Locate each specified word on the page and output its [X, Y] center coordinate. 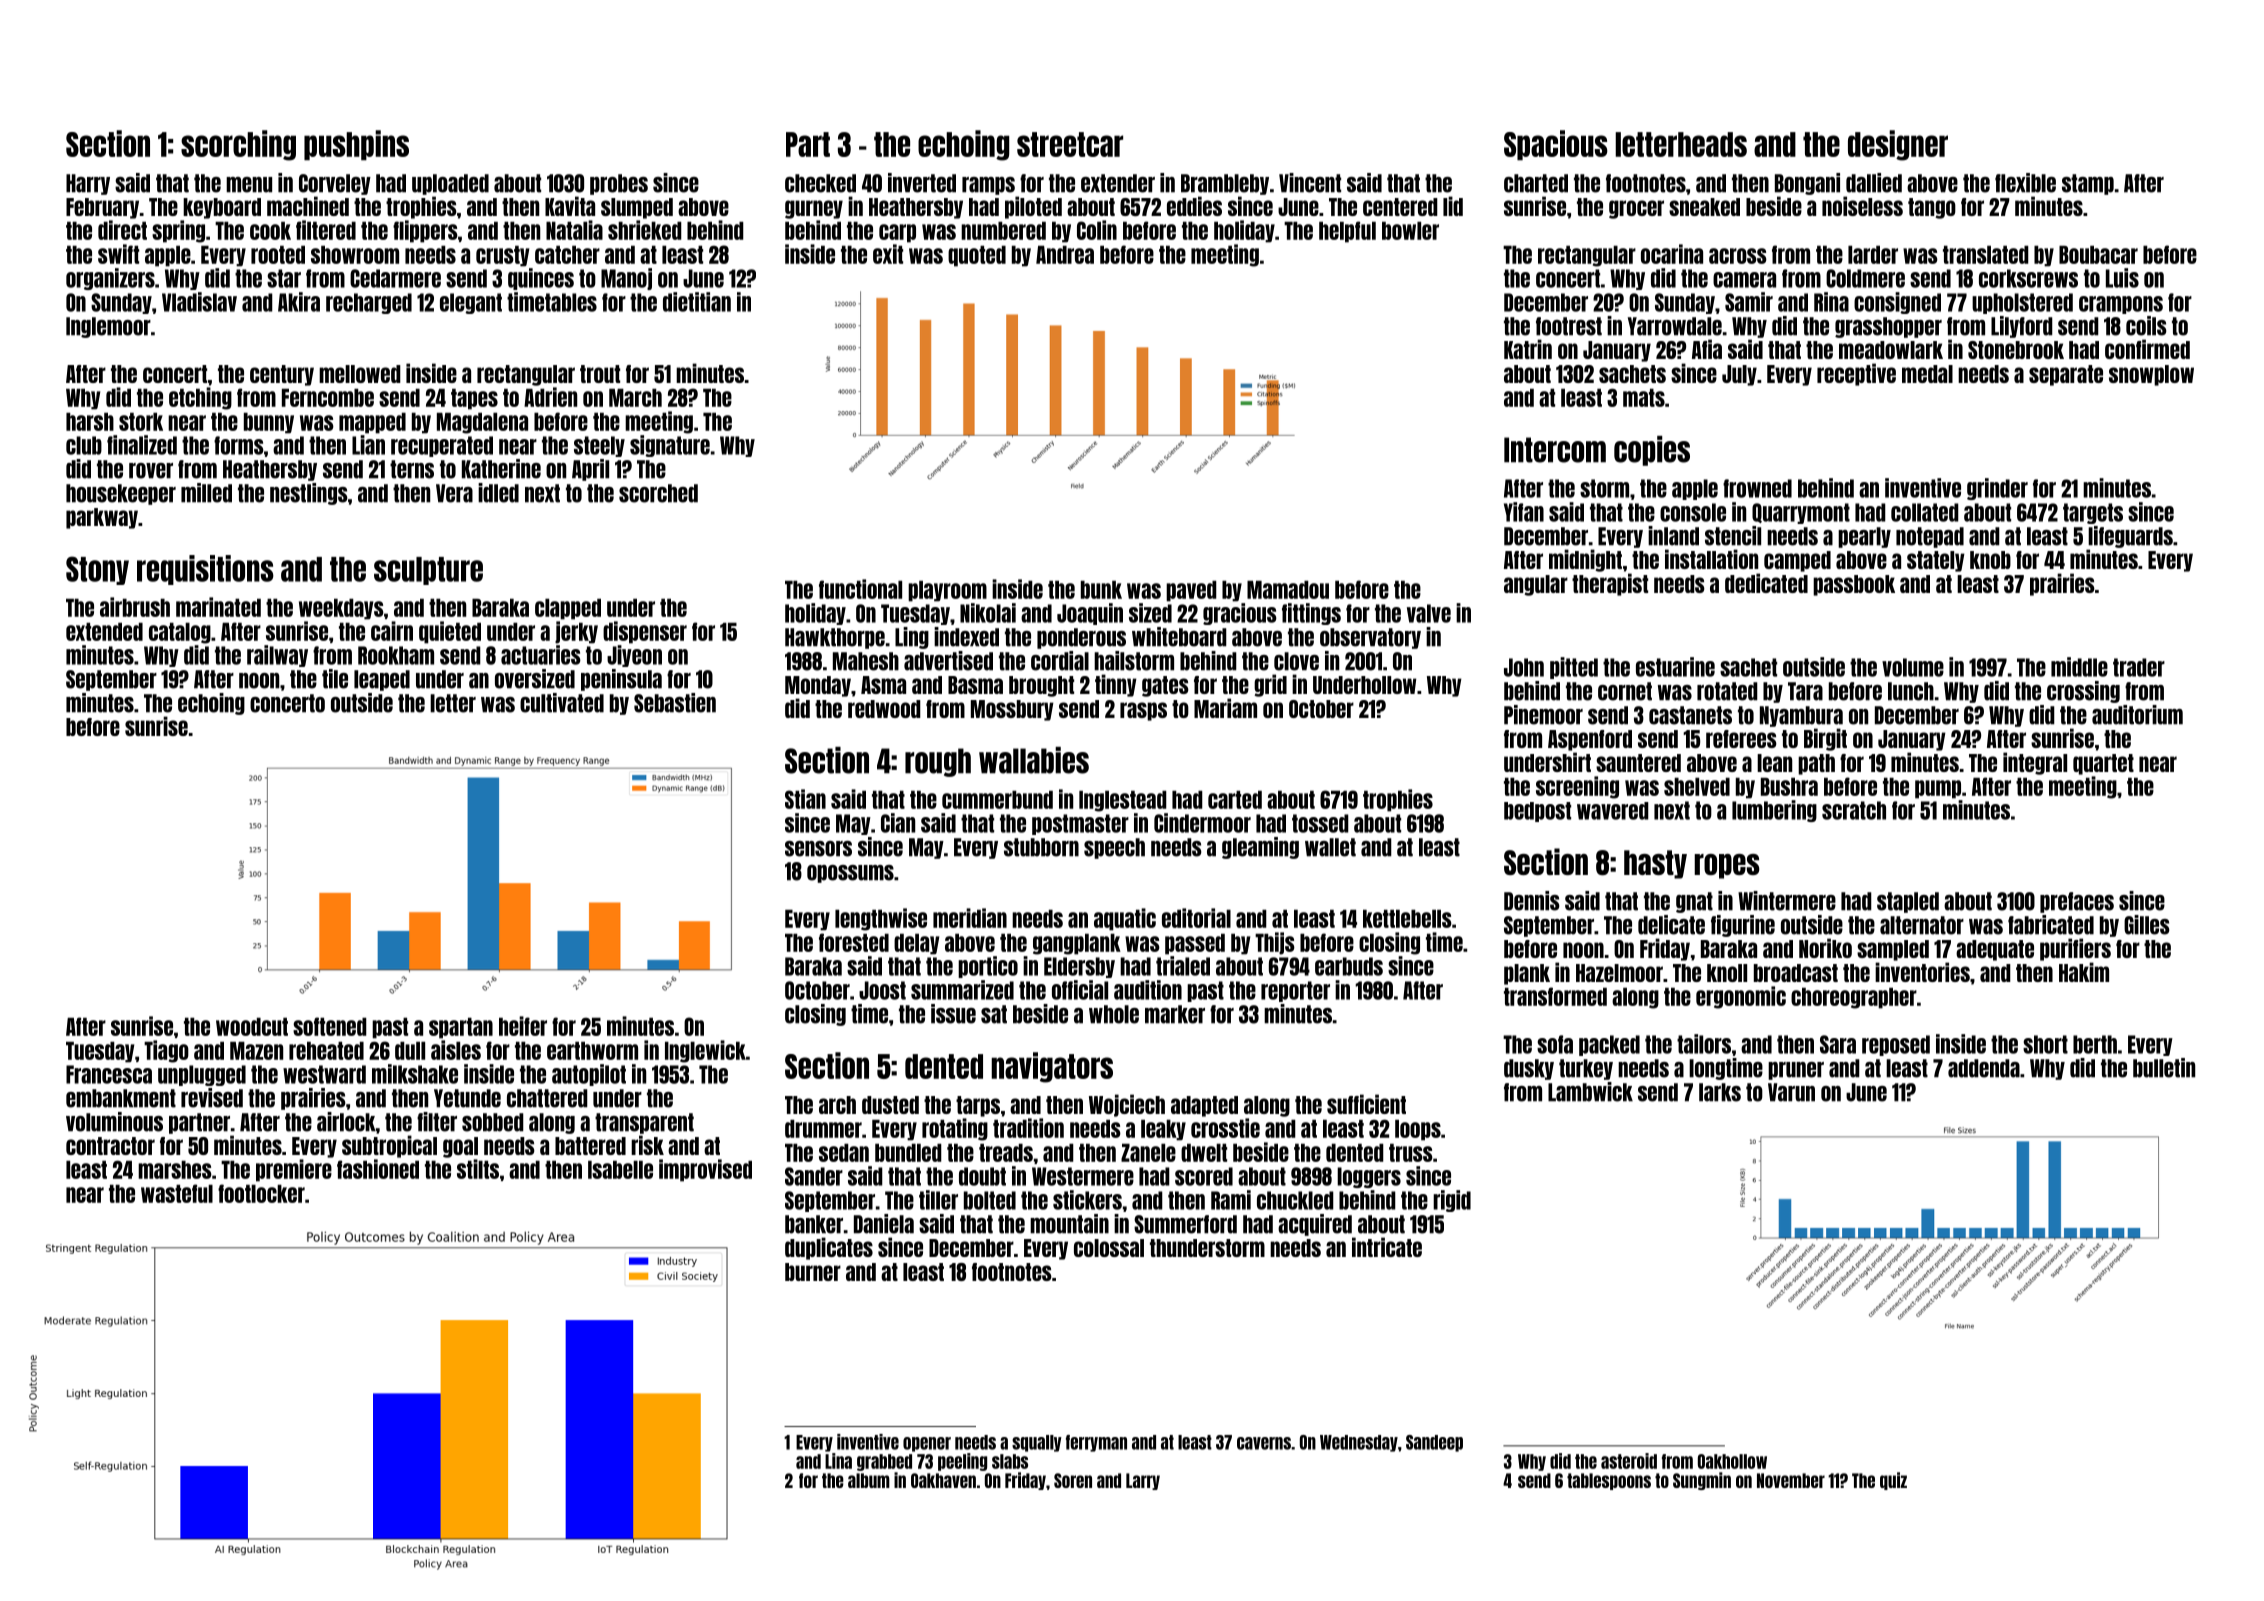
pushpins [356, 145]
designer [1898, 145]
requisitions [205, 570]
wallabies [1034, 760]
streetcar [1070, 144]
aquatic [1125, 919]
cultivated [562, 703]
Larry [1143, 1481]
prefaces [2077, 902]
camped [1797, 561]
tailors [1704, 1044]
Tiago [166, 1051]
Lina [838, 1461]
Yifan [1524, 512]
